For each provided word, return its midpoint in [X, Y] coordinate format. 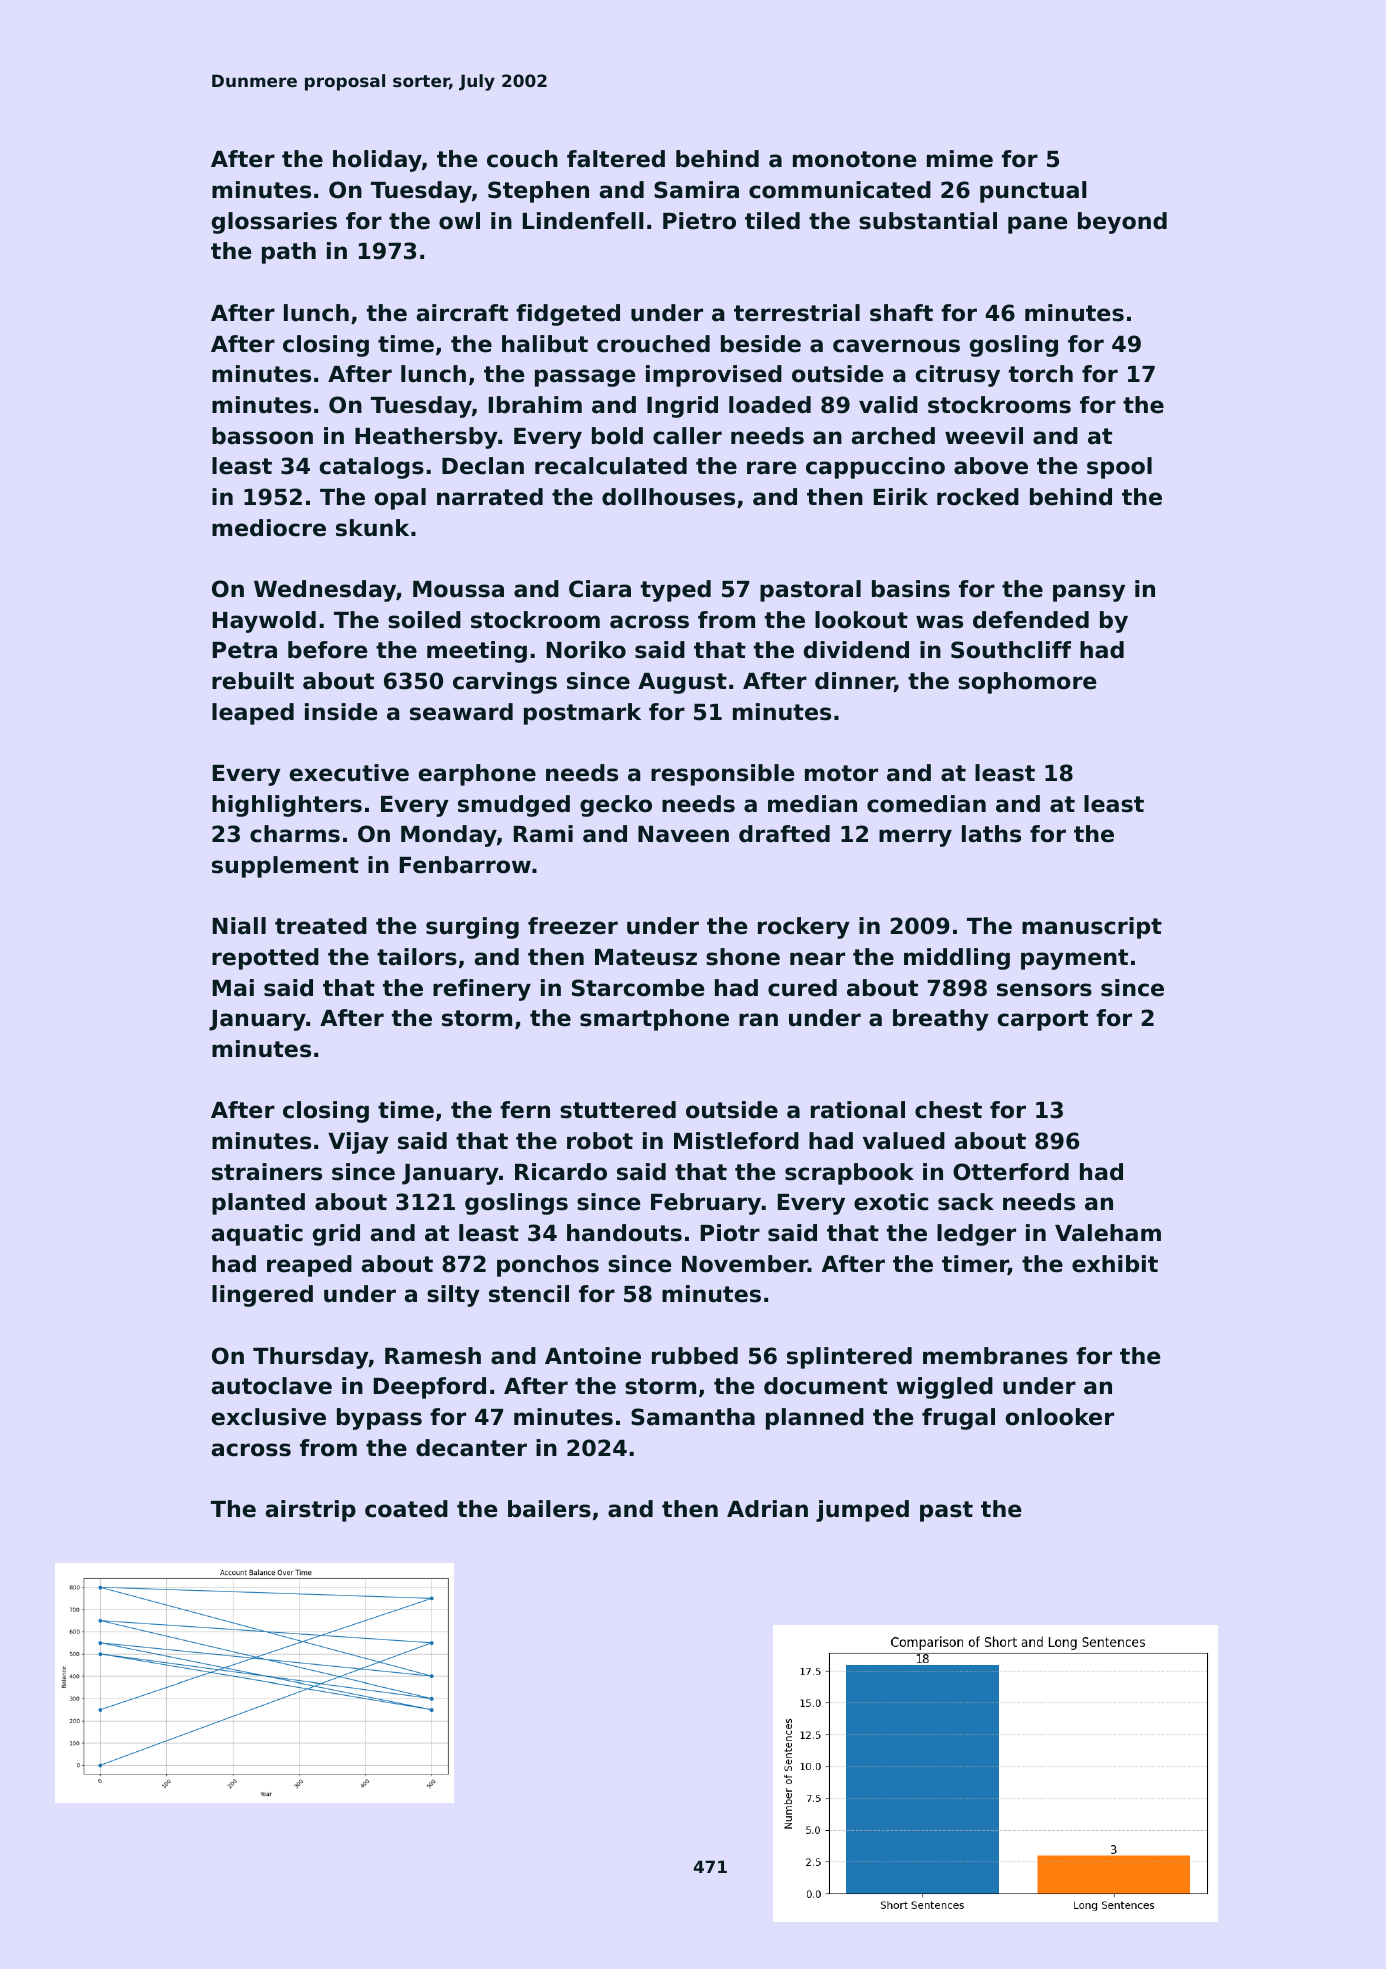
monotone [855, 159]
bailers [549, 1509]
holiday [377, 161]
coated [406, 1509]
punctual [1033, 192]
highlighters [287, 806]
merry [915, 838]
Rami [543, 834]
